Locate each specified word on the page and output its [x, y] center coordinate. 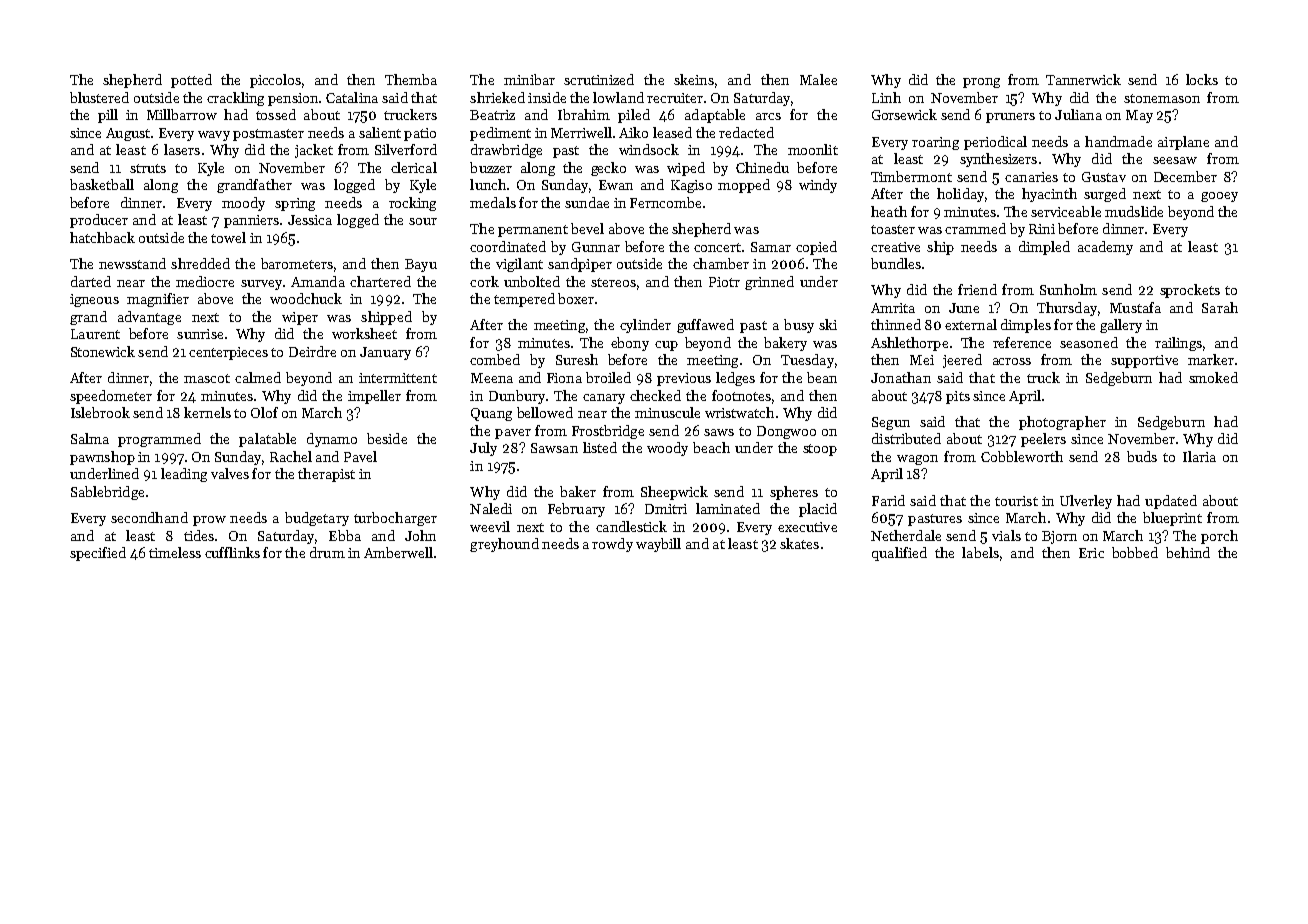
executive [807, 527]
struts [148, 168]
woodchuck [306, 298]
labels [980, 552]
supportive [1144, 361]
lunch [488, 184]
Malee [818, 79]
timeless [175, 552]
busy [799, 326]
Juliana [1078, 114]
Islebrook [100, 412]
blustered [99, 97]
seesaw [1175, 160]
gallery [1121, 326]
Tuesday [807, 361]
